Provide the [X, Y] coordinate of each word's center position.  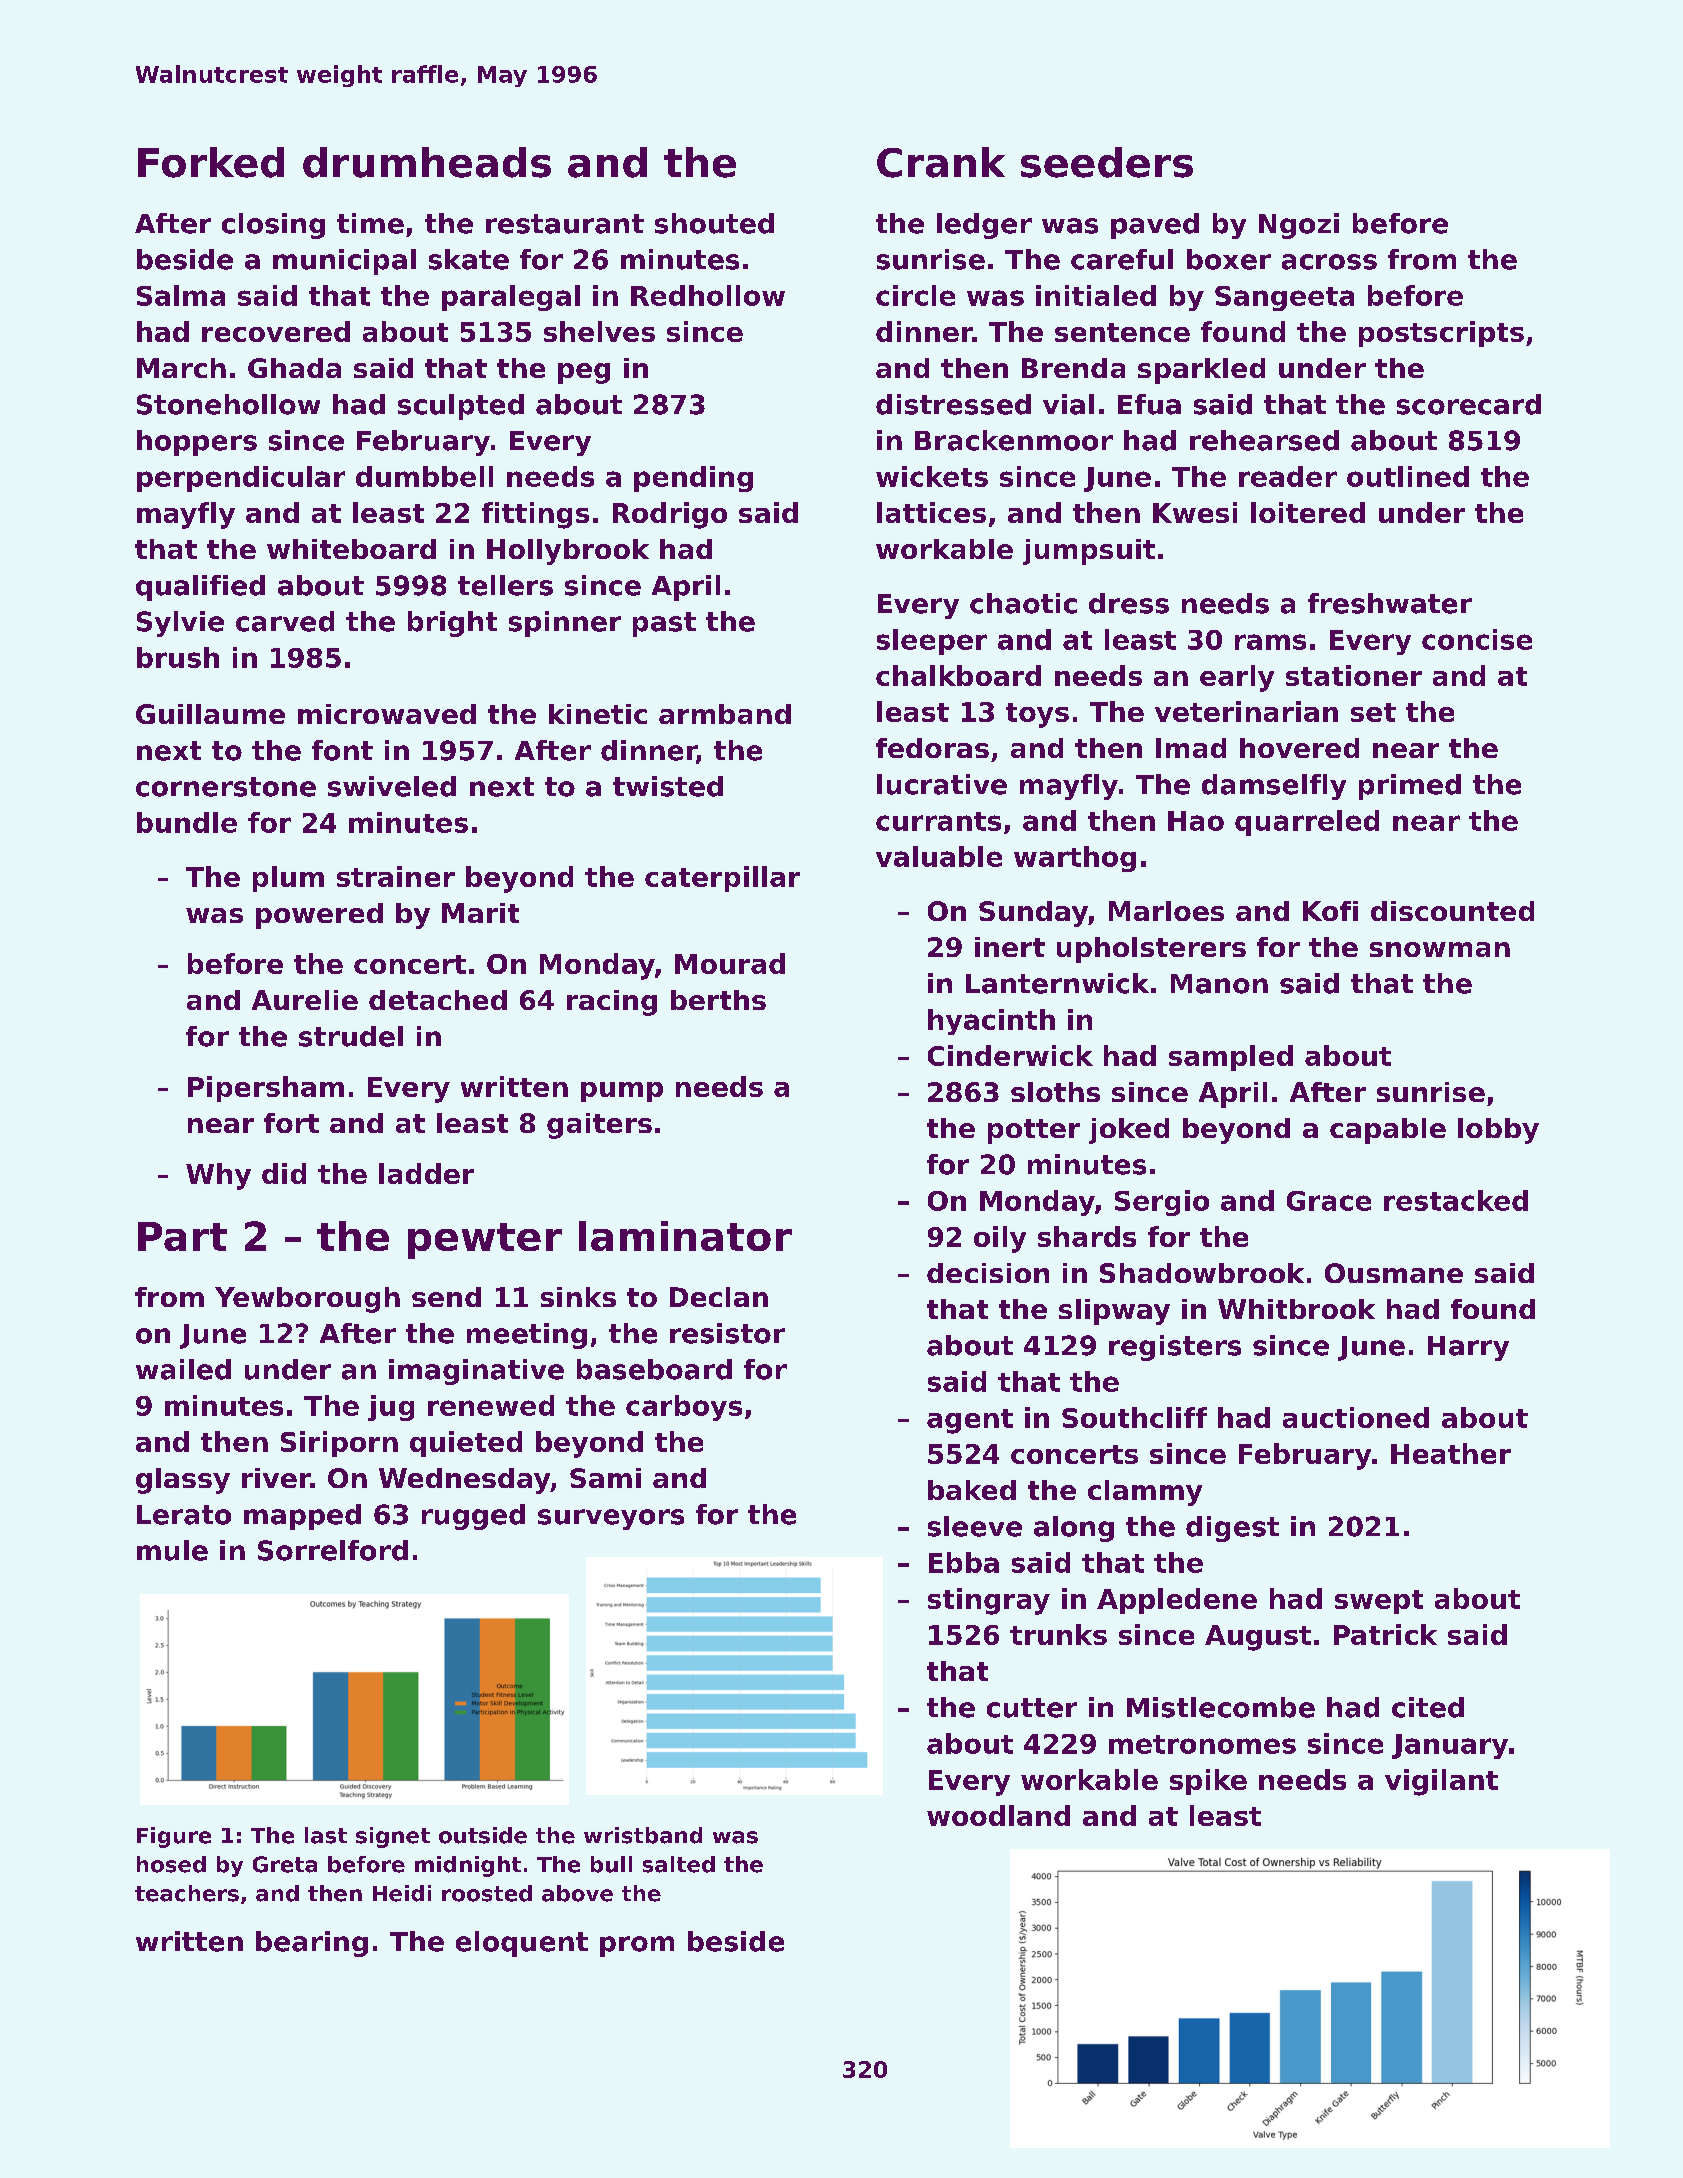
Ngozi [1299, 226]
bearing [312, 1944]
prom [637, 1946]
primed [1410, 787]
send [446, 1297]
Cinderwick [1010, 1055]
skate [469, 259]
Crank [941, 162]
